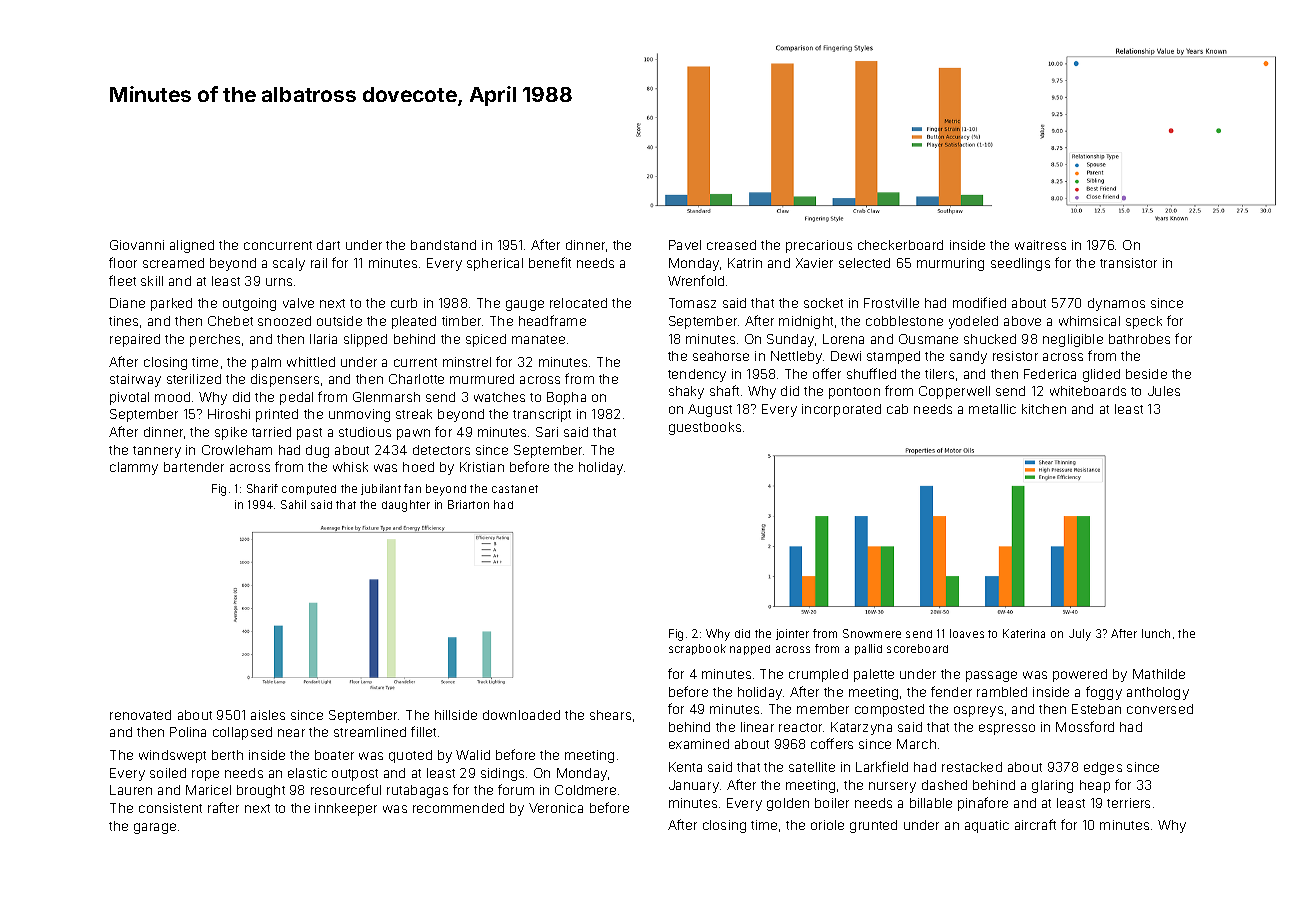 Image resolution: width=1308 pixels, height=924 pixels. Describe the element at coordinates (827, 825) in the screenshot. I see `oriole` at that location.
